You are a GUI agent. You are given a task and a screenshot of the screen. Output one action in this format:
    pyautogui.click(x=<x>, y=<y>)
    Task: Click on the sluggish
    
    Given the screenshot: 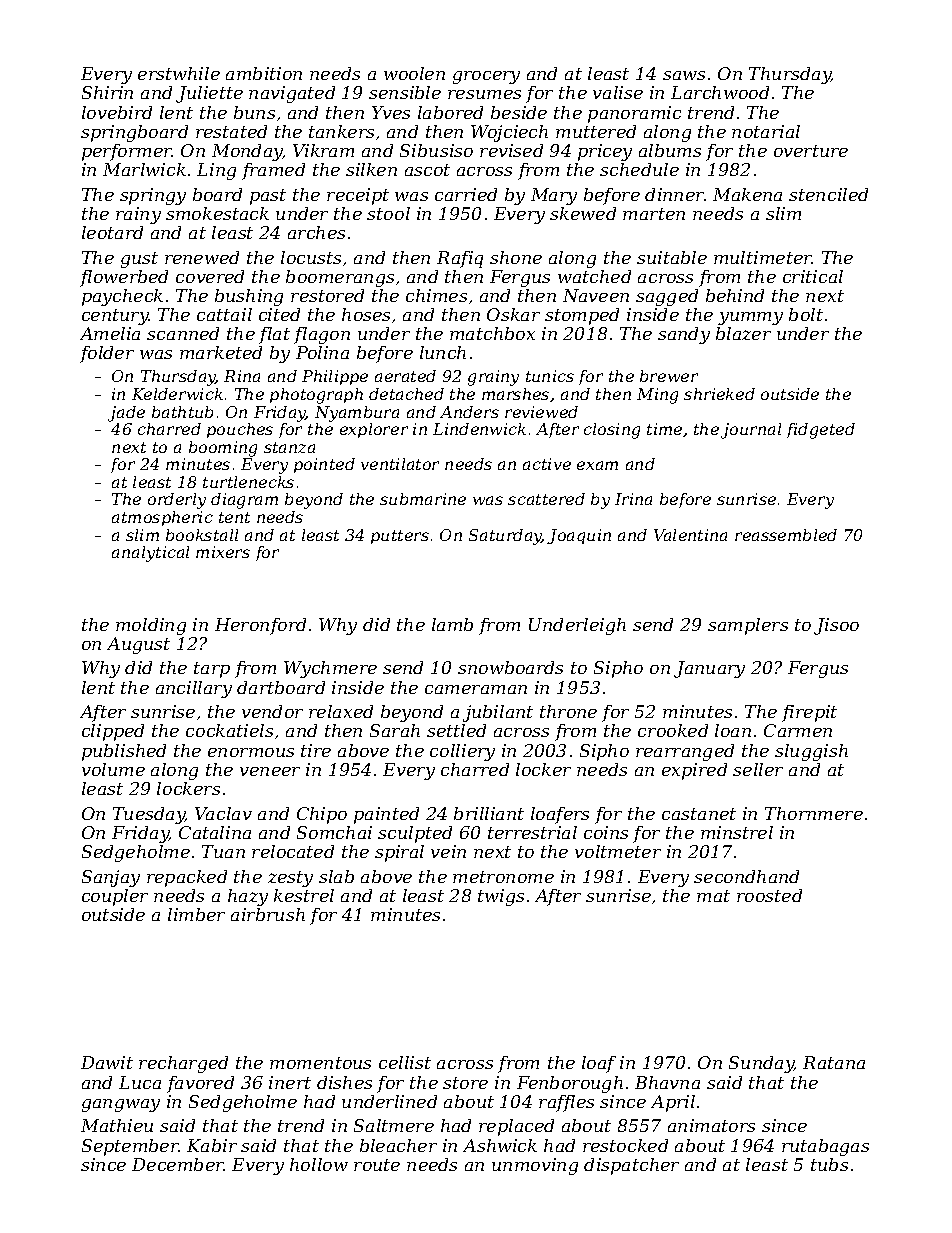 What is the action you would take?
    pyautogui.click(x=811, y=752)
